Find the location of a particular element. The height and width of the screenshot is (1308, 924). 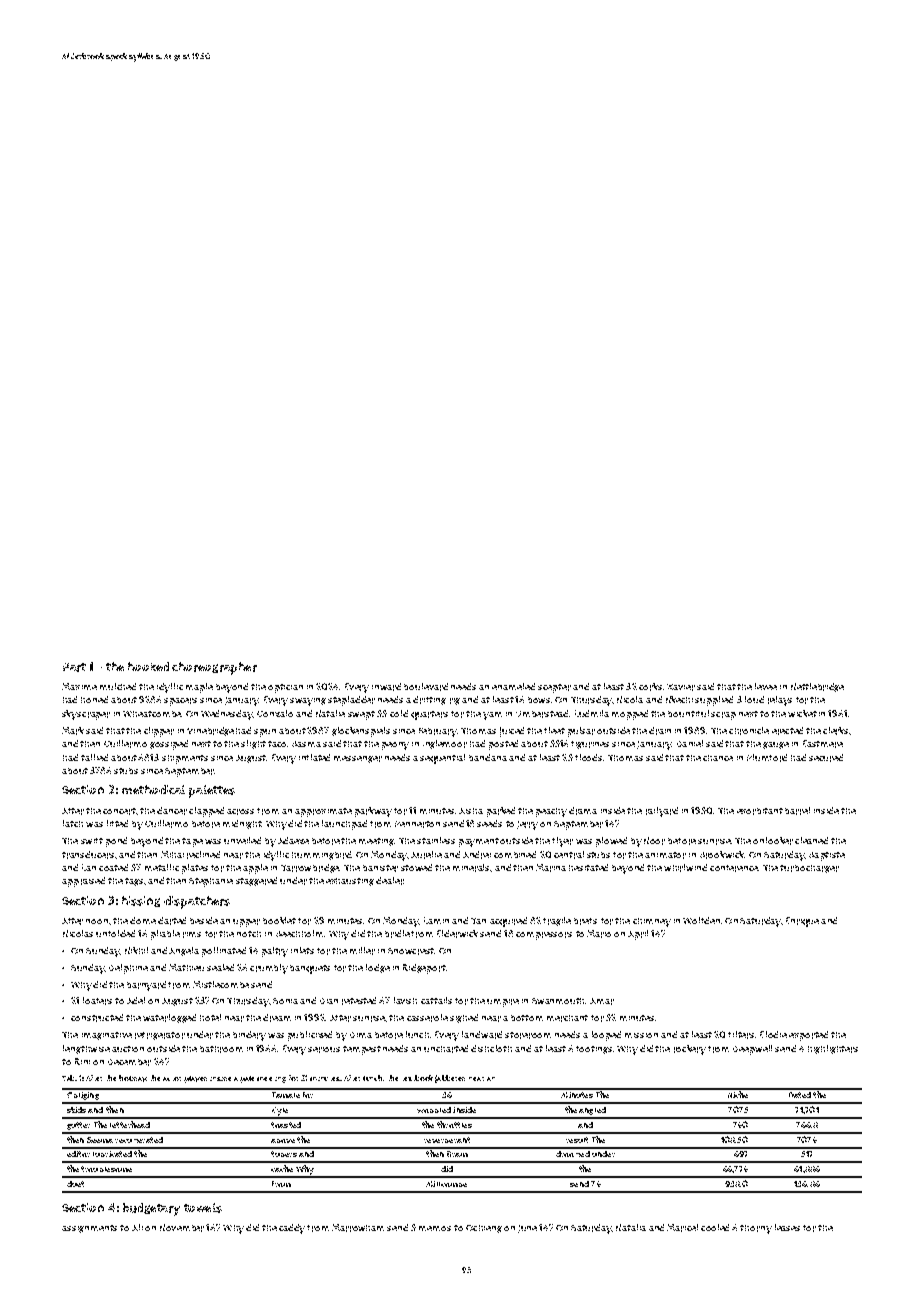

acquired is located at coordinates (508, 922).
